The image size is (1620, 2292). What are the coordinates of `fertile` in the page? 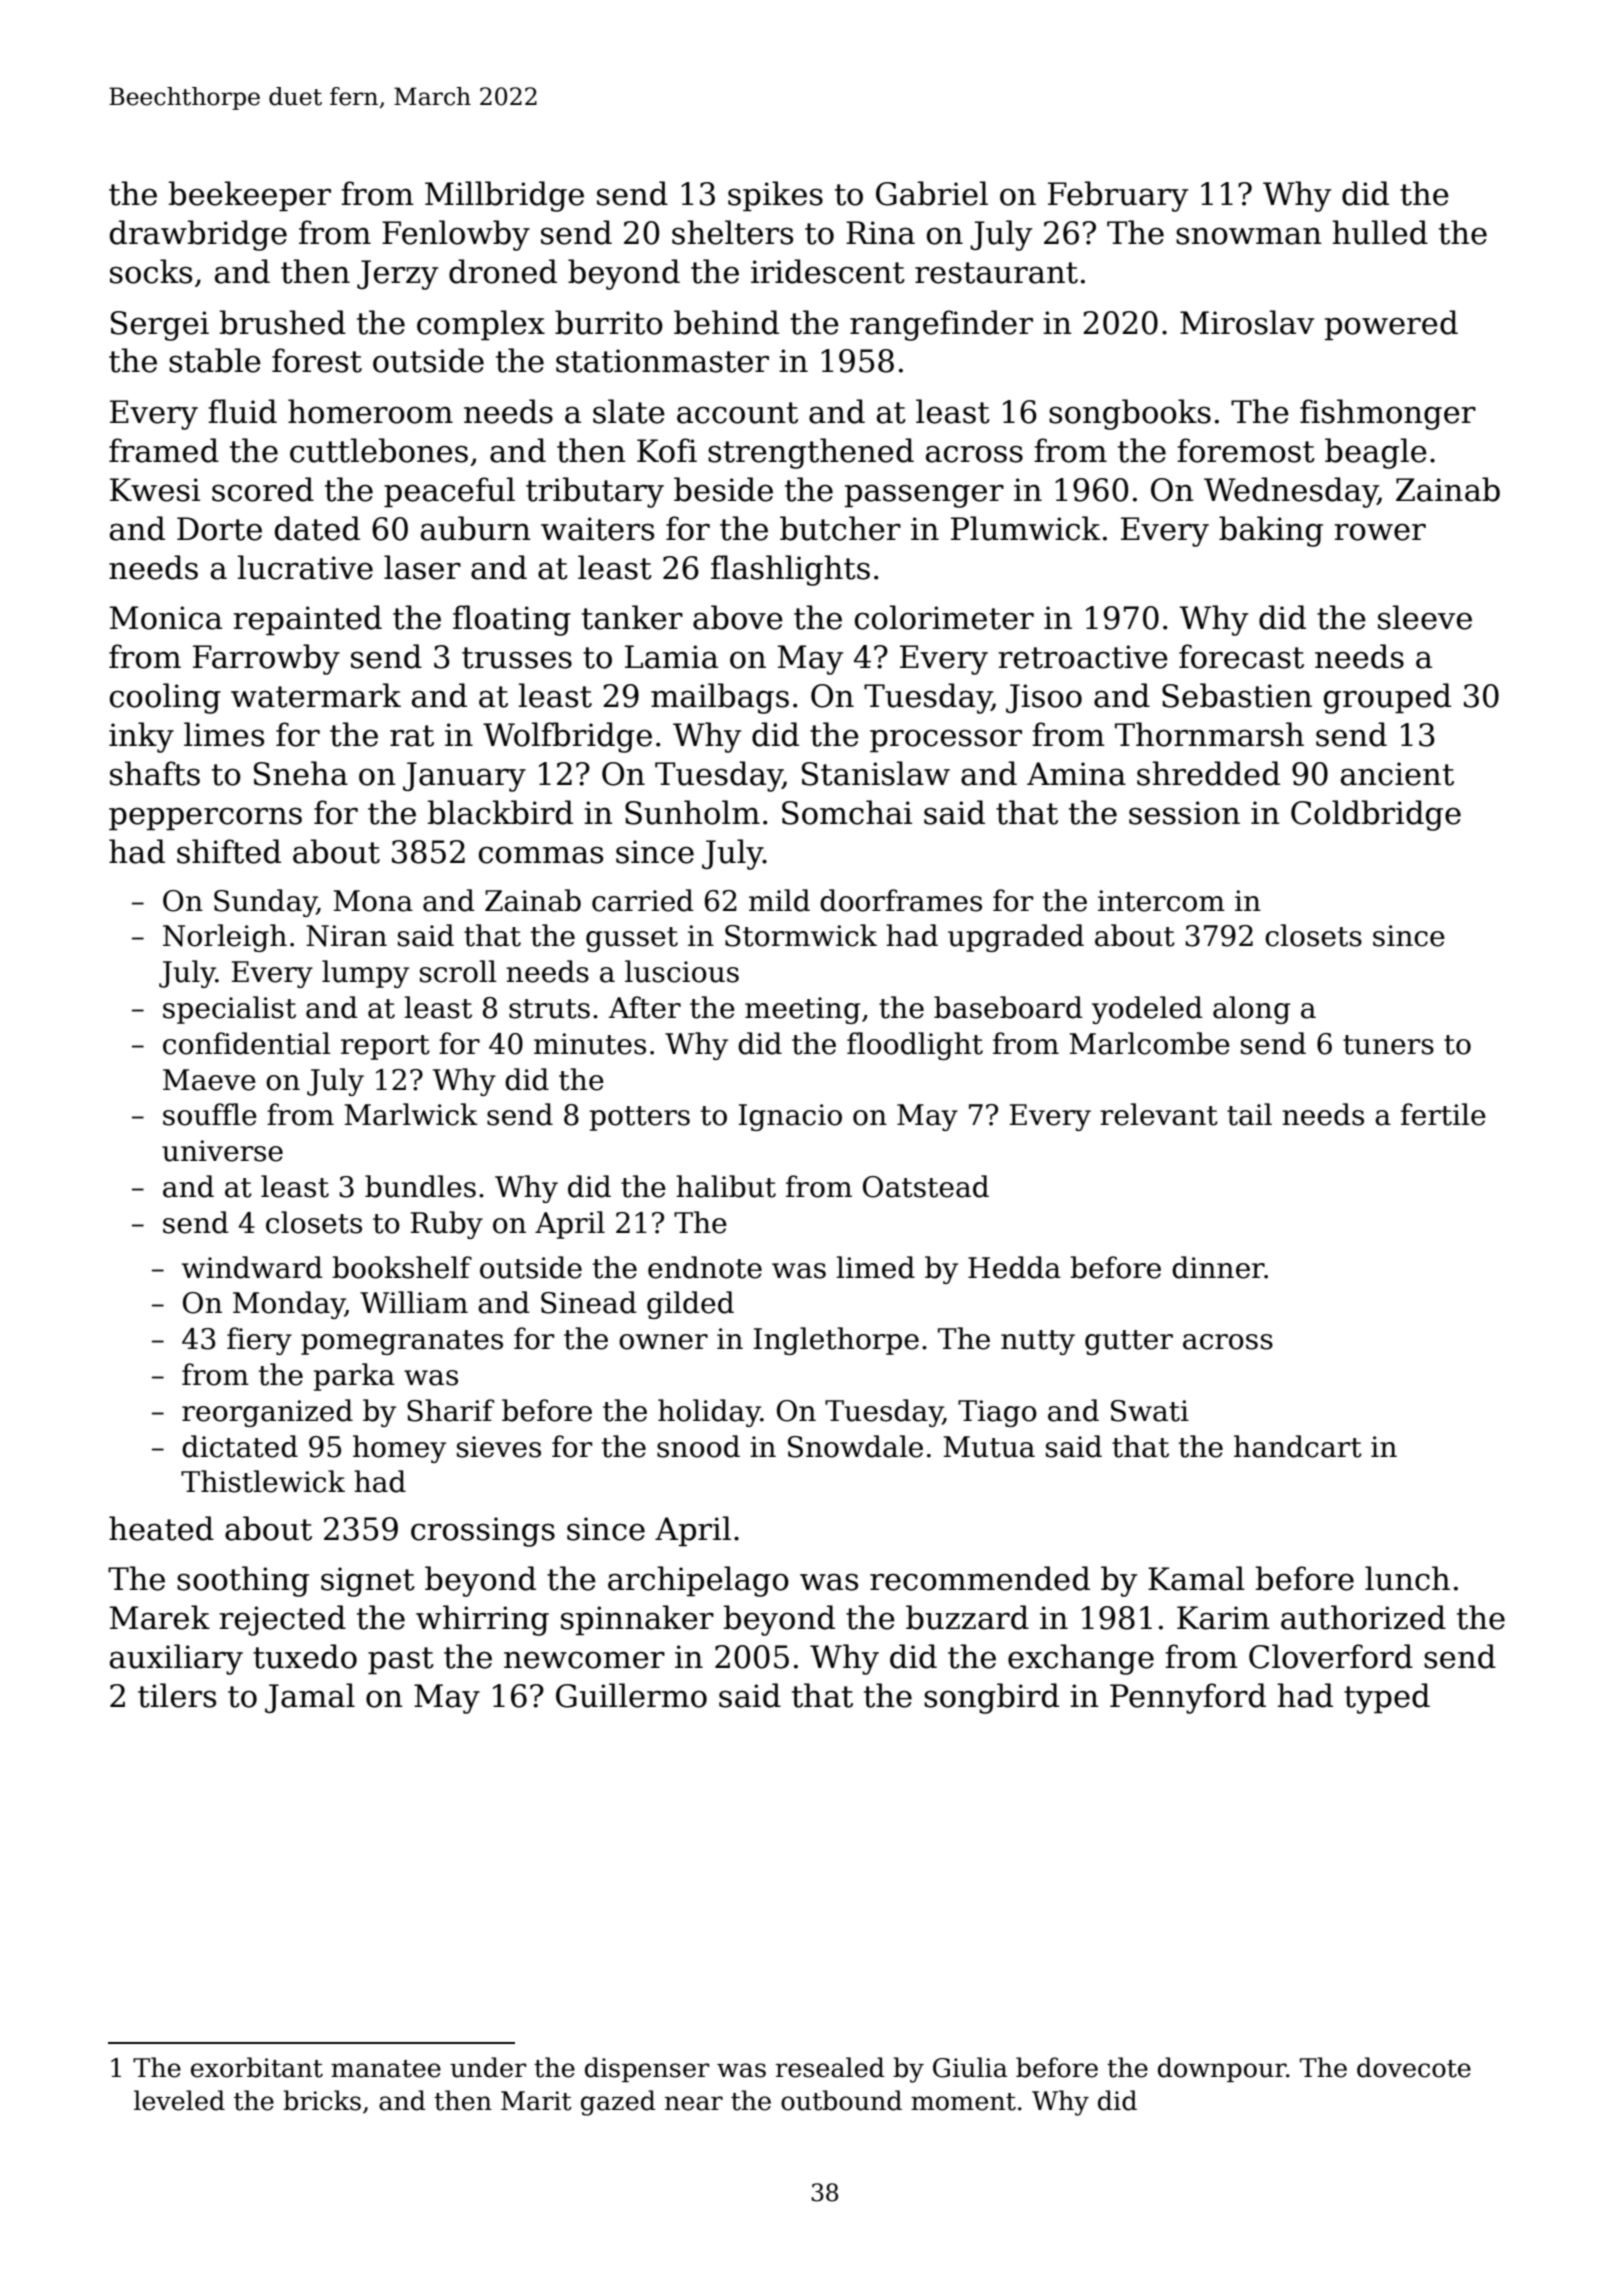 It's located at (1443, 1114).
